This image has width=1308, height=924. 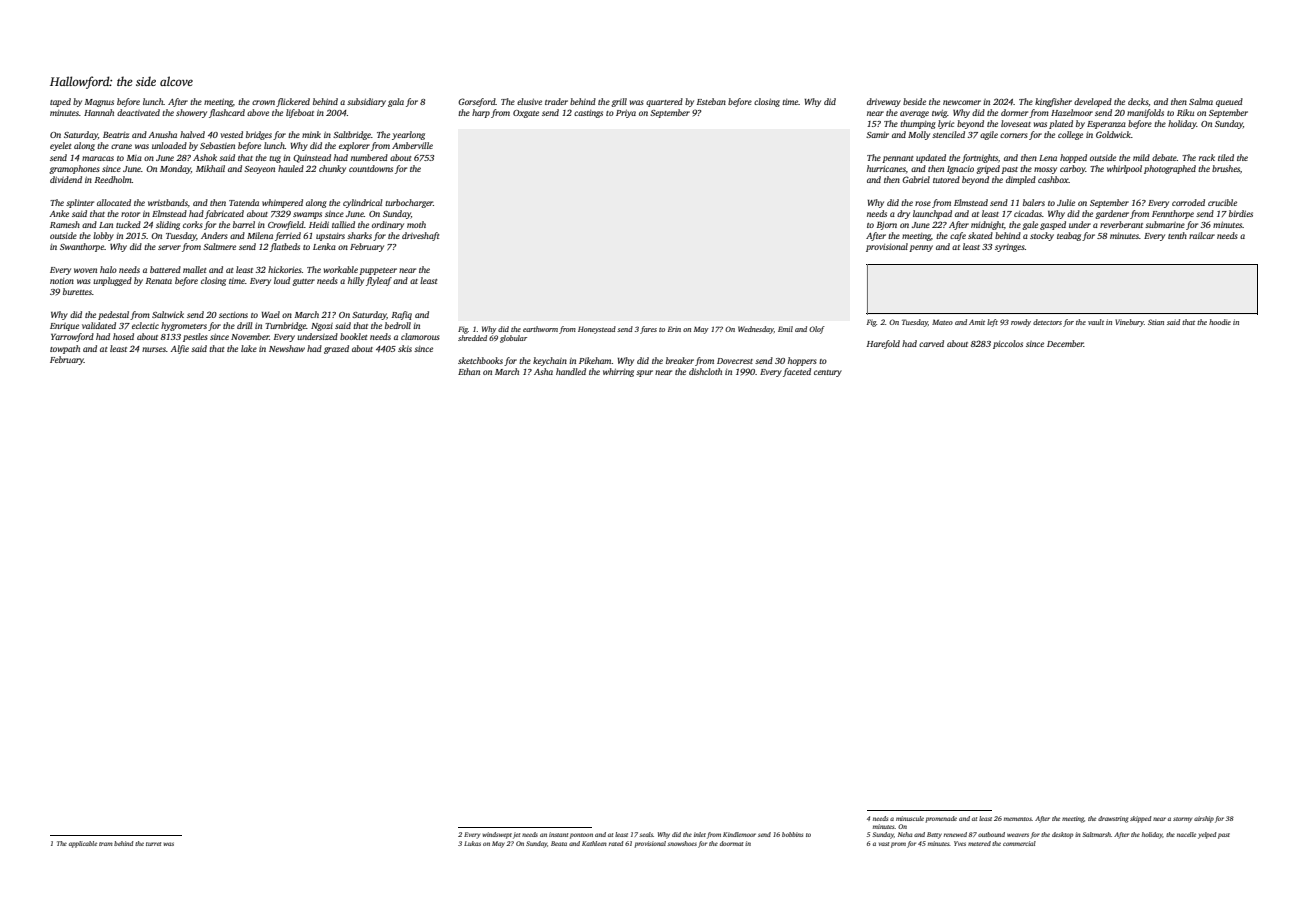 What do you see at coordinates (1186, 834) in the image?
I see `nacelle` at bounding box center [1186, 834].
